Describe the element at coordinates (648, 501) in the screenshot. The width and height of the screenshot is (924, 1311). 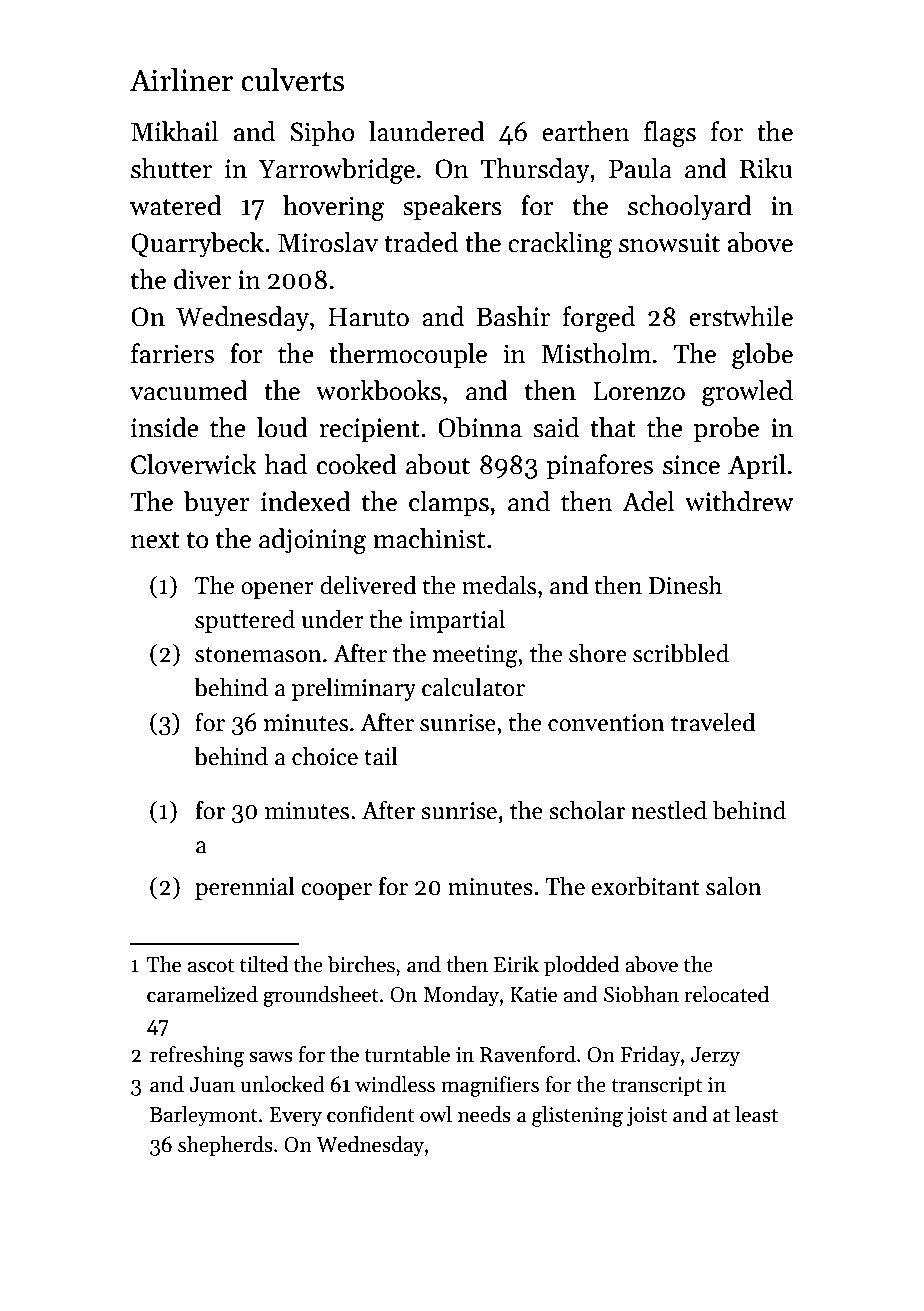
I see `Adel` at that location.
